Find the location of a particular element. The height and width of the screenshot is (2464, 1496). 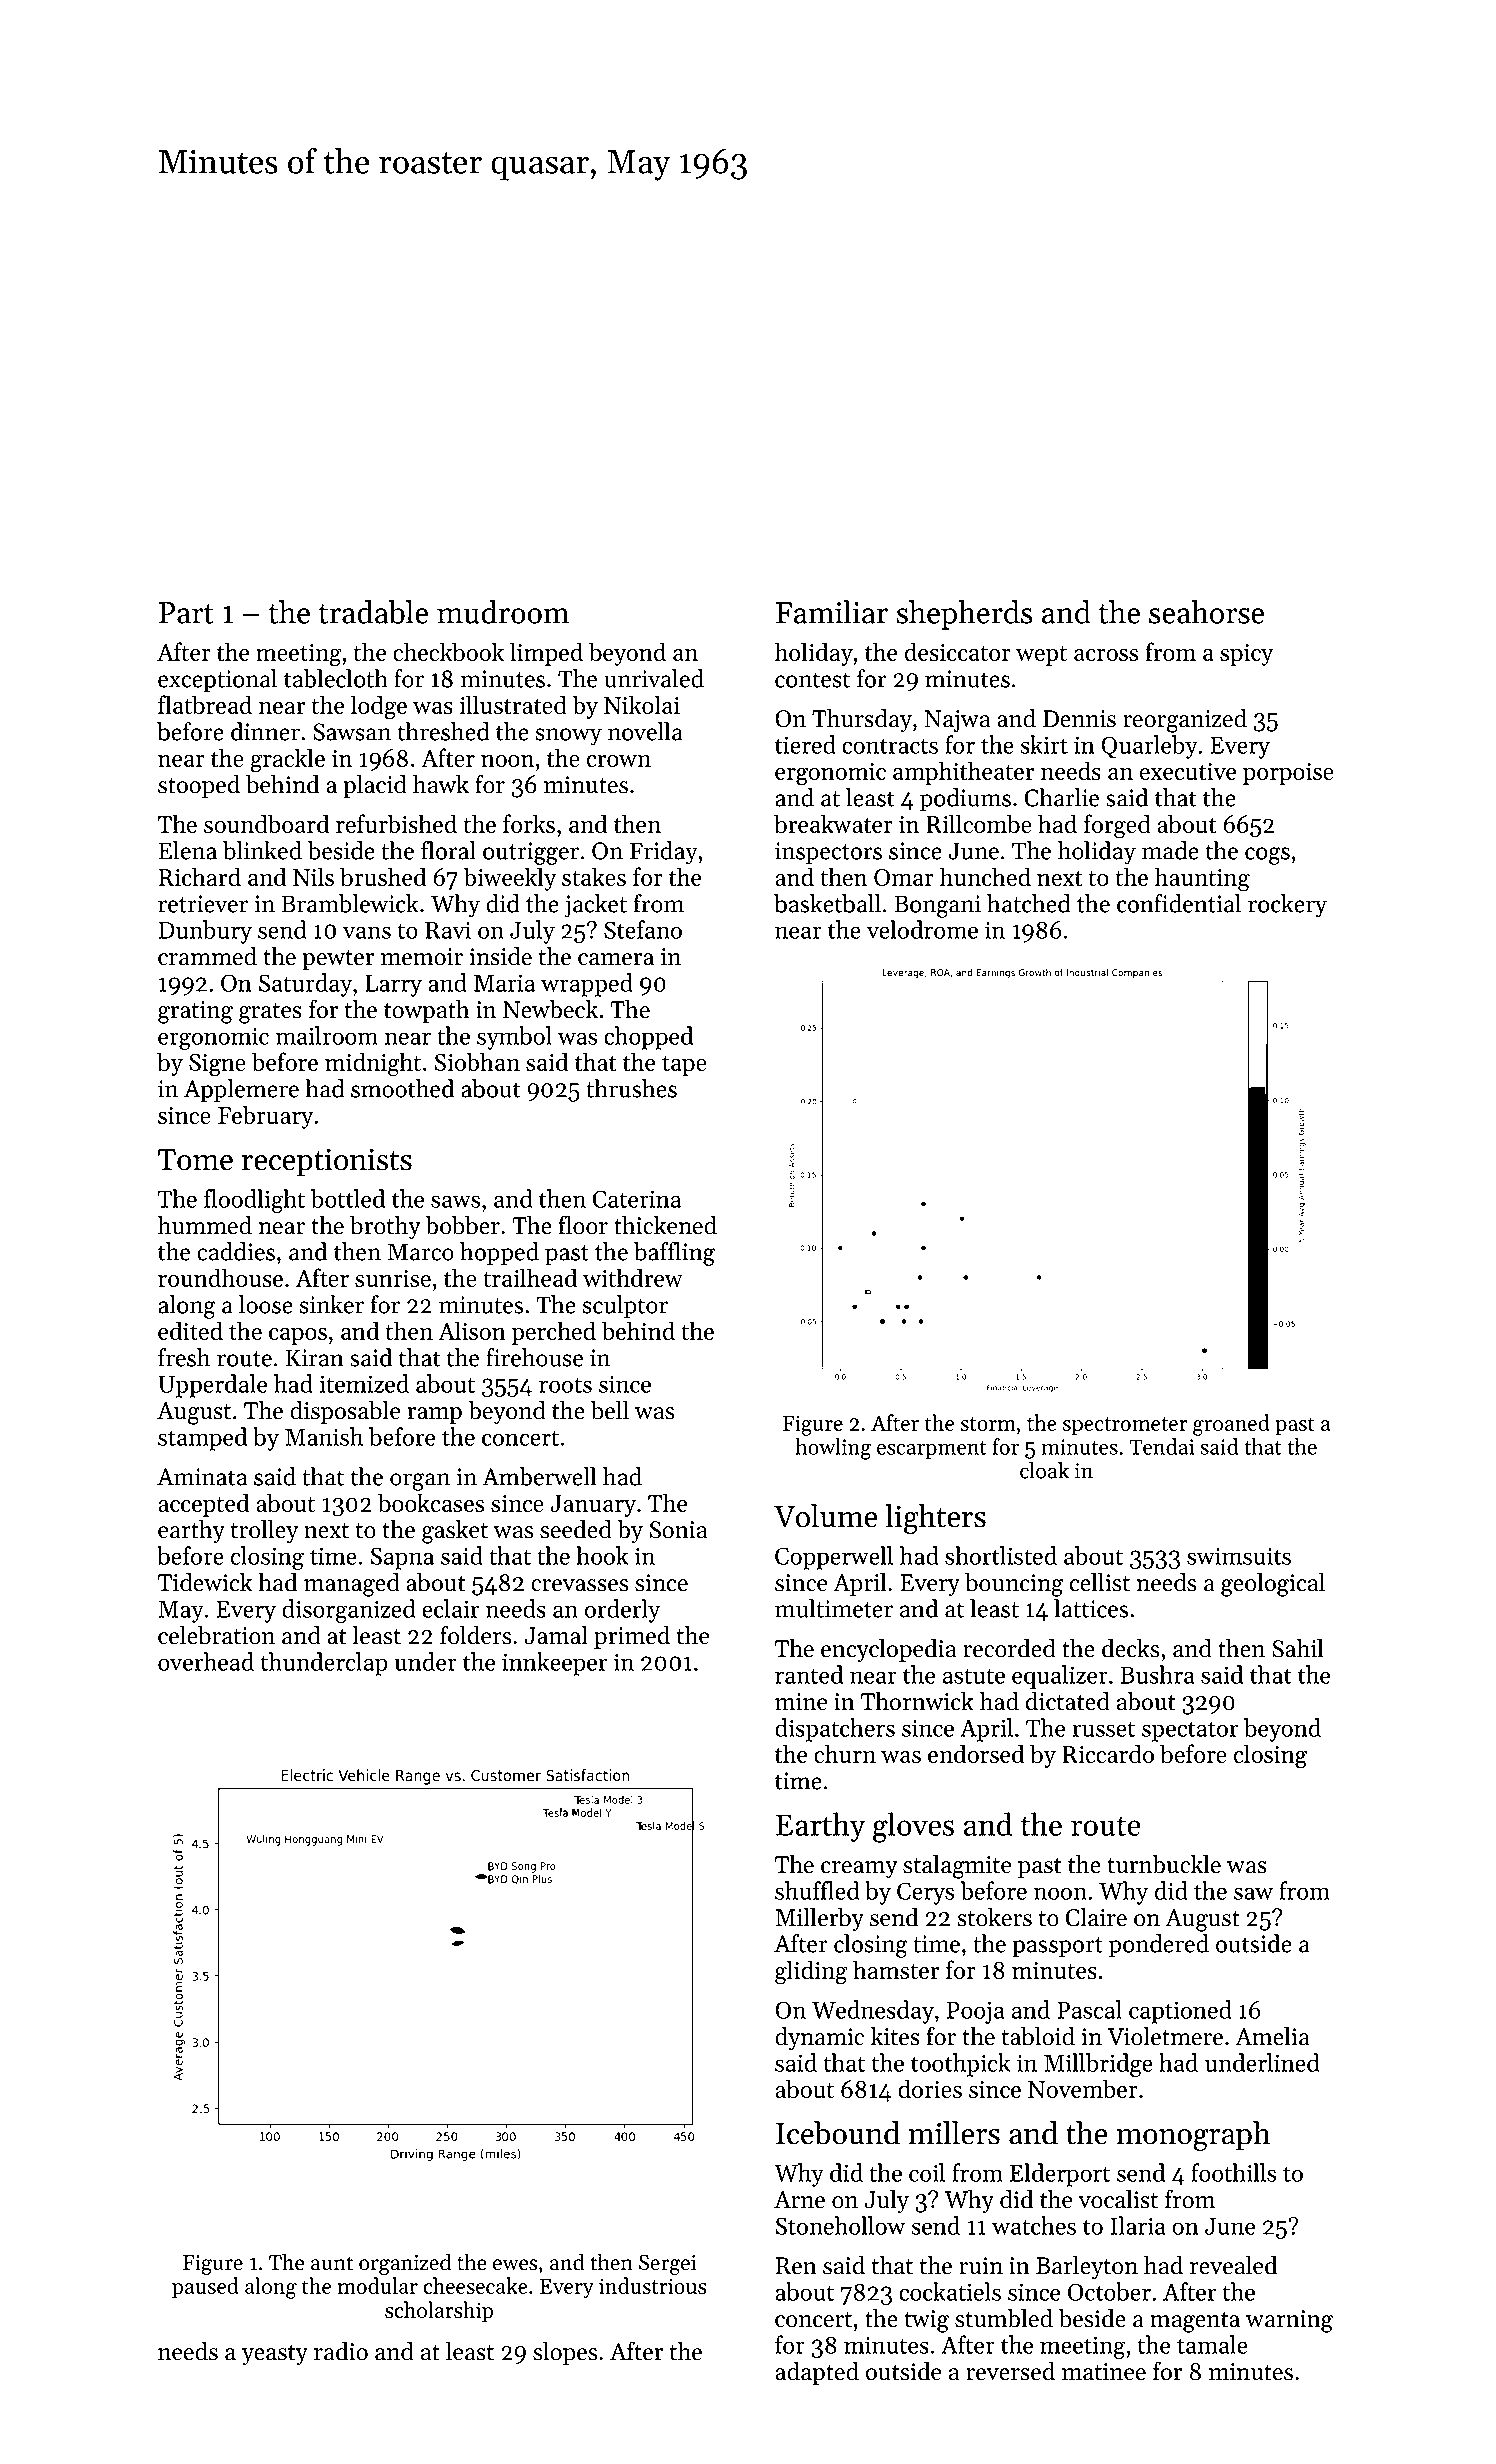

porpoise is located at coordinates (1288, 774).
